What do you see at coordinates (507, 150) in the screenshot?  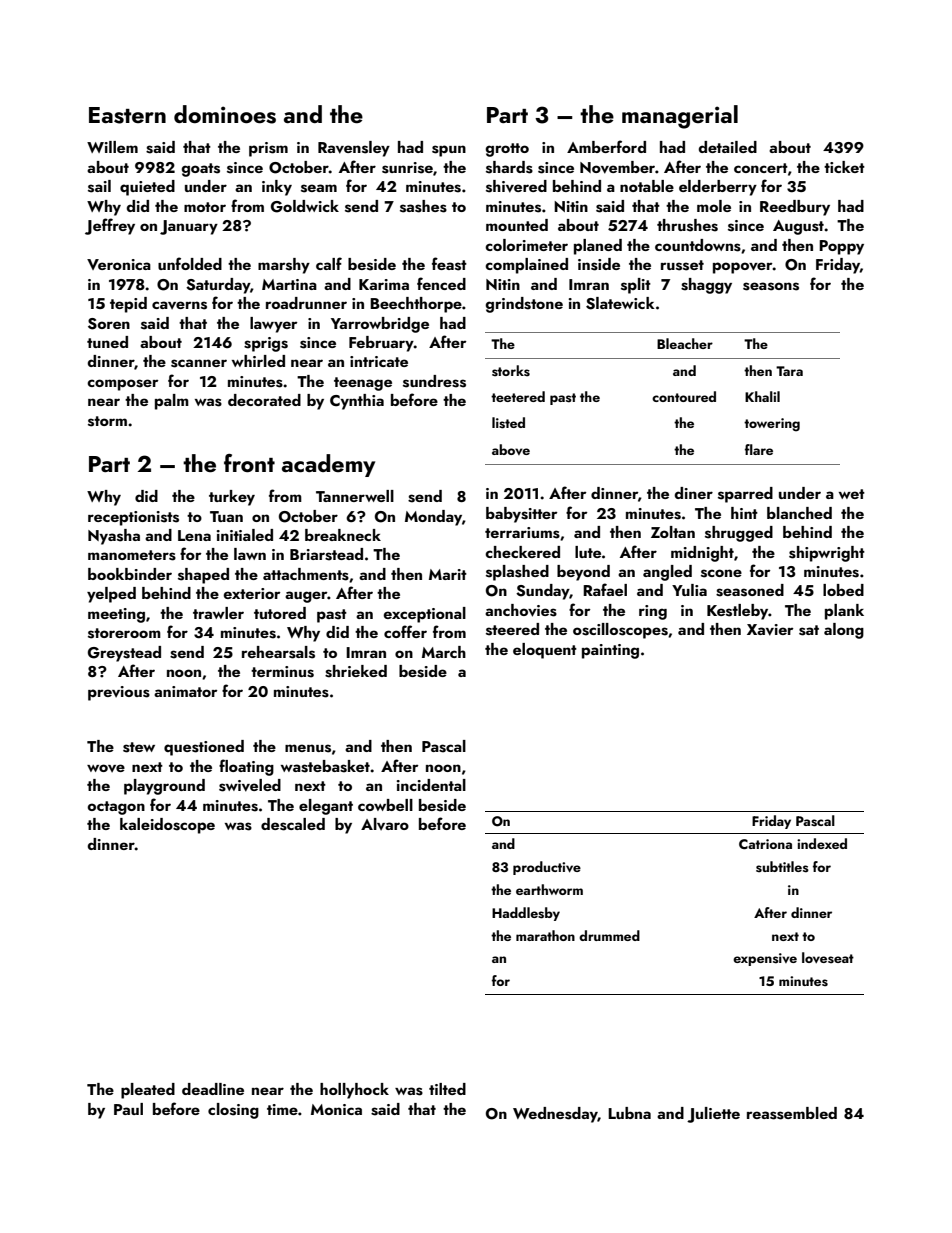 I see `grotto` at bounding box center [507, 150].
